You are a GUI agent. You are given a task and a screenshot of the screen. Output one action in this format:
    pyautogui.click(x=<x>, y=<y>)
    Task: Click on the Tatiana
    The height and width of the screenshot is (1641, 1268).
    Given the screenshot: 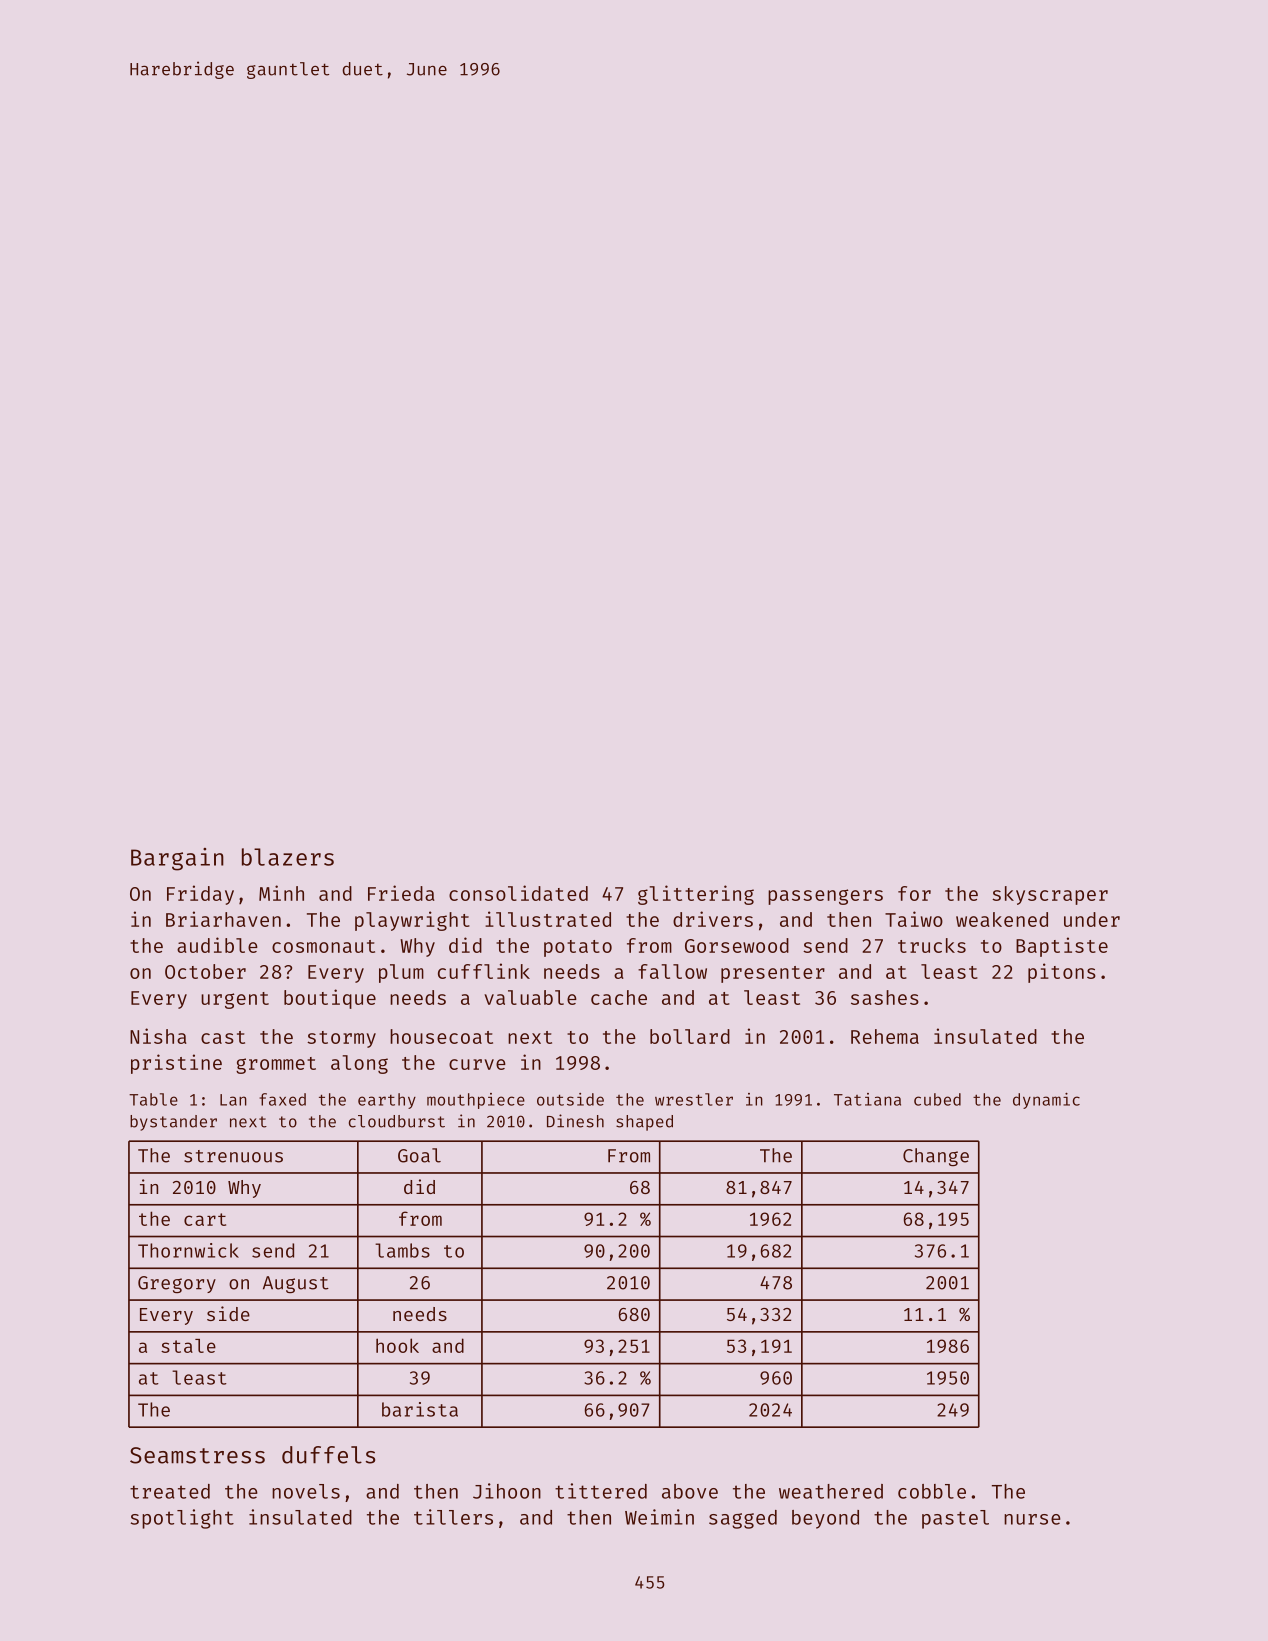 What is the action you would take?
    pyautogui.click(x=867, y=1099)
